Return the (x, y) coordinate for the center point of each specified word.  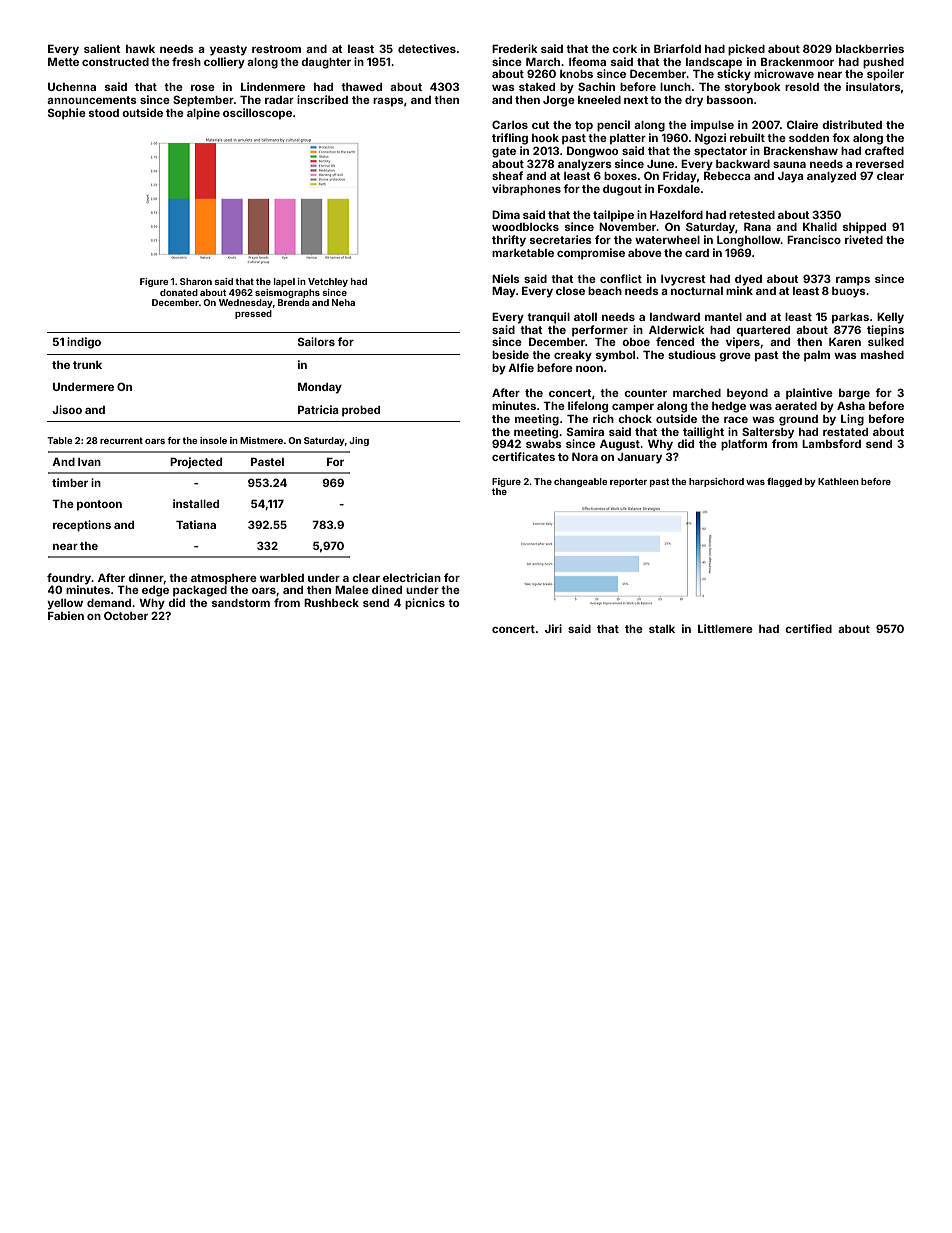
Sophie (67, 114)
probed (361, 411)
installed (196, 503)
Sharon (196, 281)
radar (279, 100)
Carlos (510, 124)
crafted (884, 150)
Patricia (318, 409)
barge (854, 394)
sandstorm (241, 603)
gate (504, 152)
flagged (784, 482)
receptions (82, 526)
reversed (880, 164)
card (697, 253)
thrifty (509, 241)
